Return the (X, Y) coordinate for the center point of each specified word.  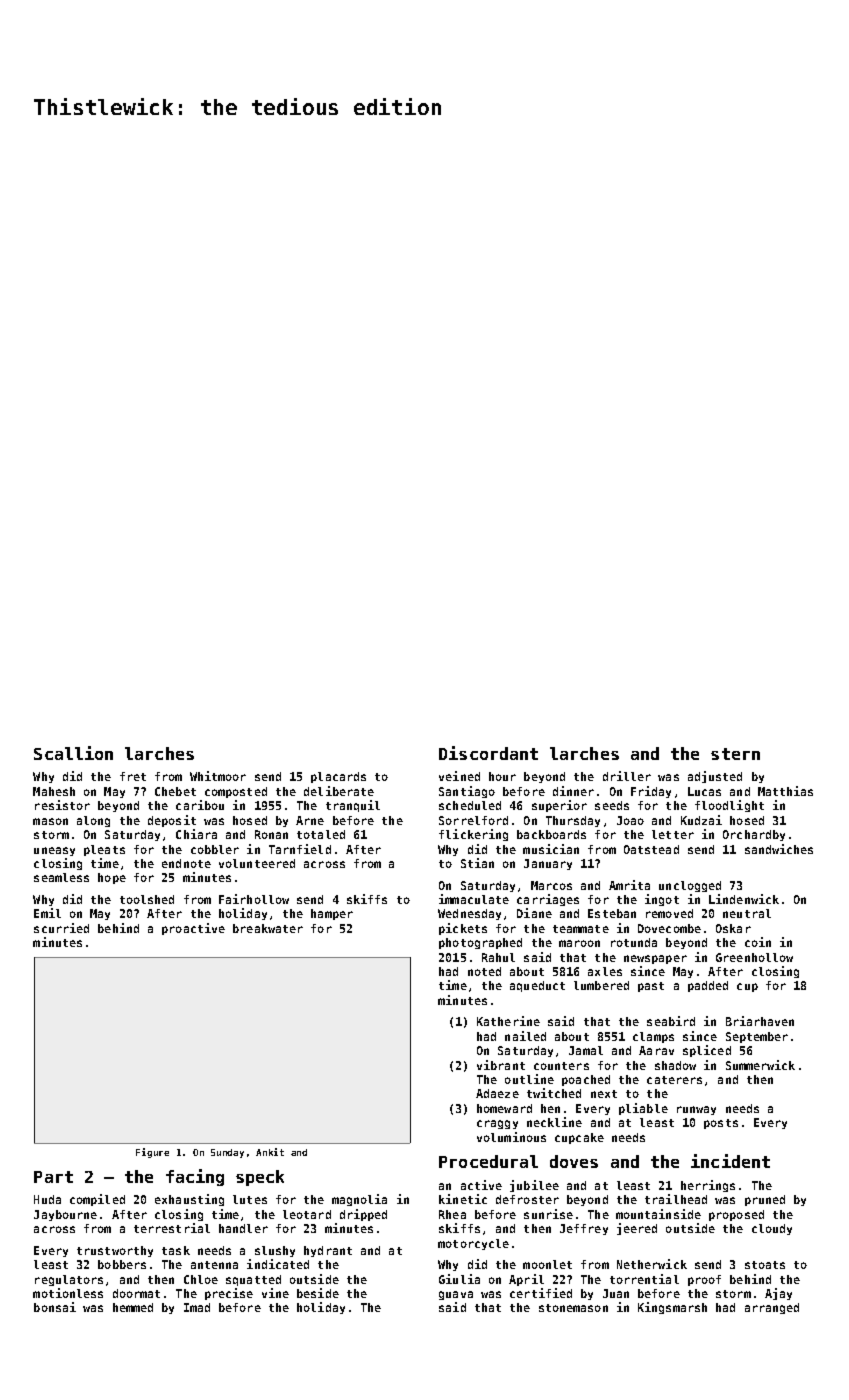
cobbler (215, 849)
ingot (662, 900)
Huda (47, 1199)
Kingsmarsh (672, 1308)
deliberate (339, 791)
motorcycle (473, 1244)
